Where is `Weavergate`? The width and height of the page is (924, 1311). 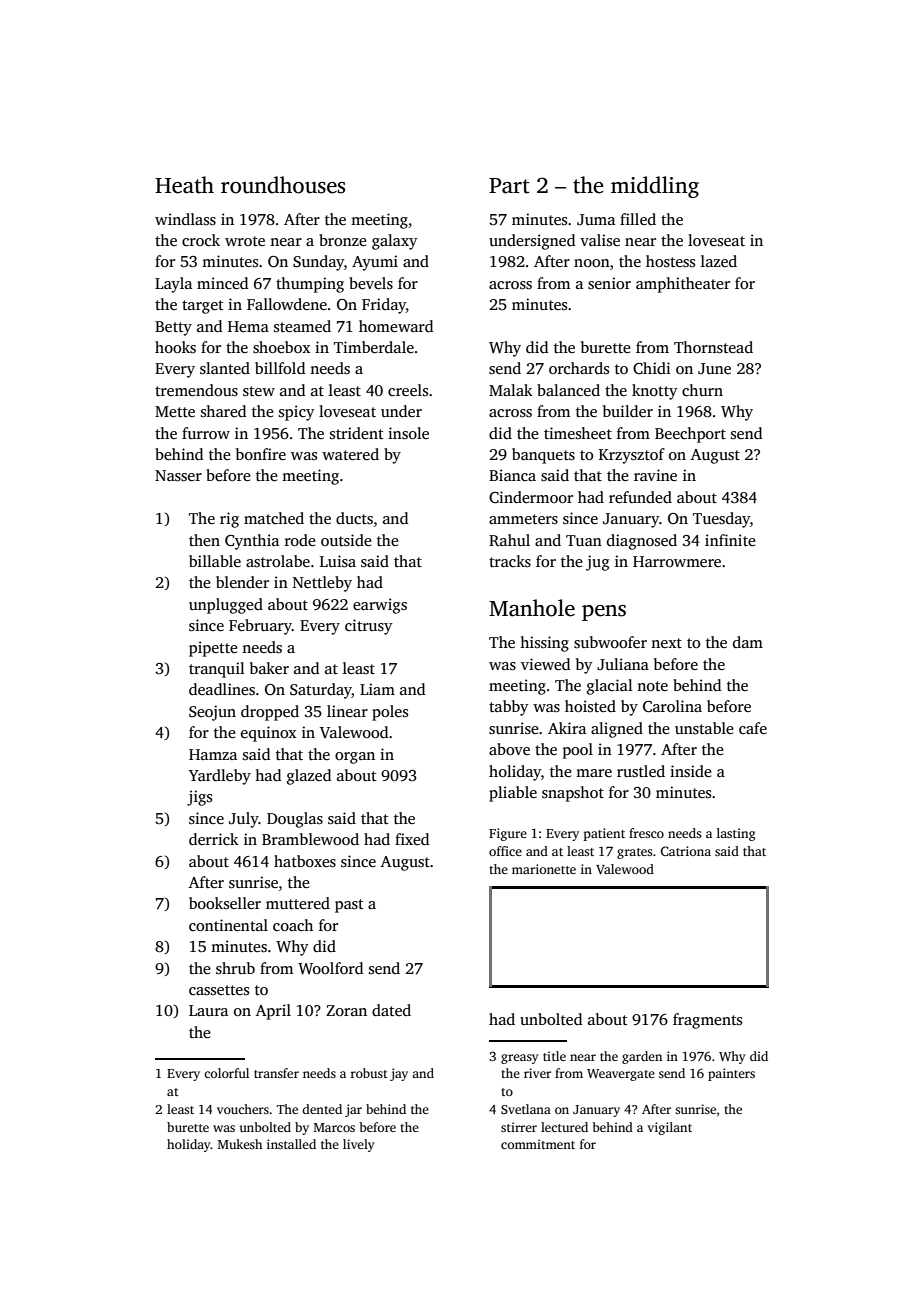 Weavergate is located at coordinates (621, 1075).
